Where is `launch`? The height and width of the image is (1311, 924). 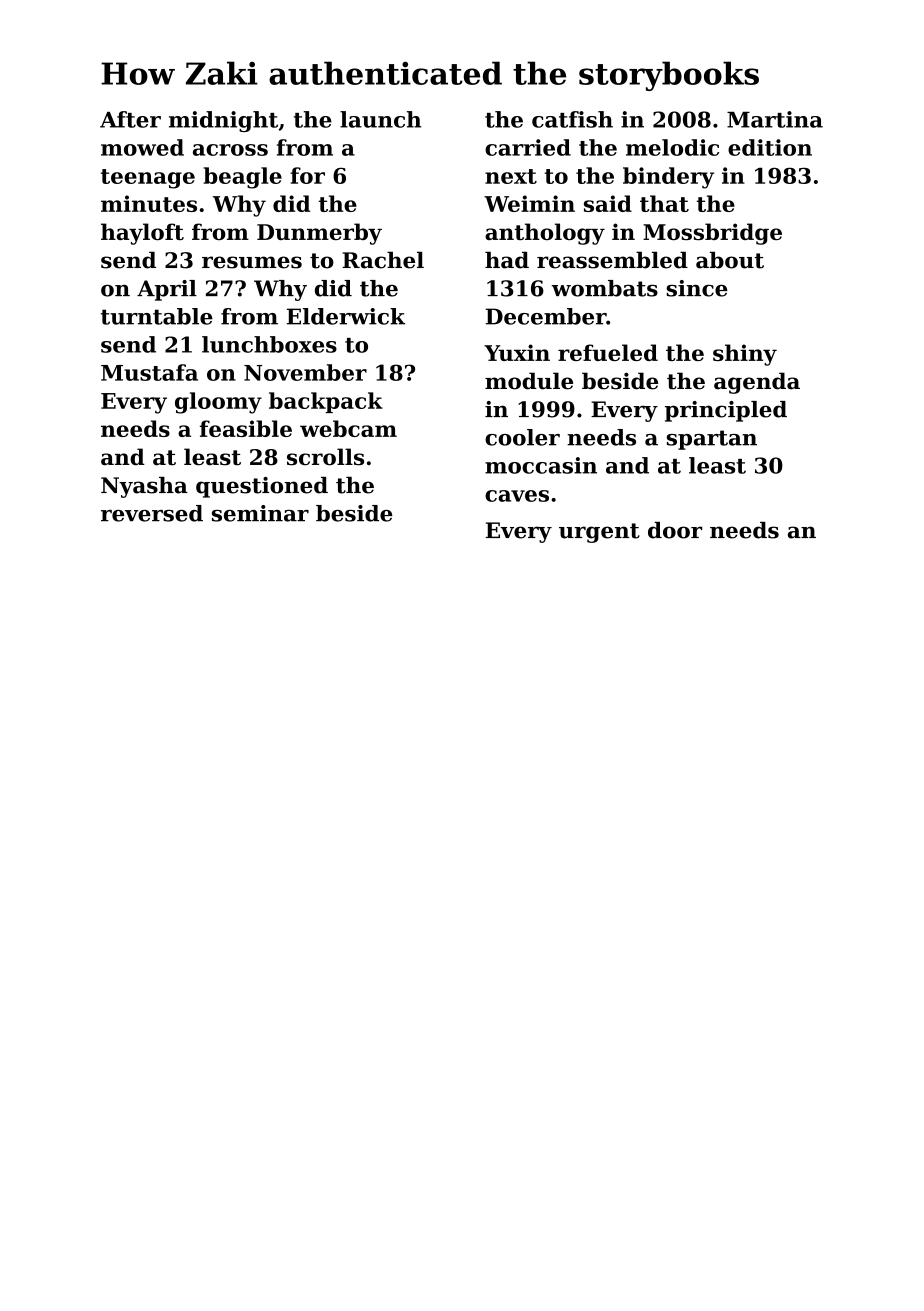
launch is located at coordinates (380, 119).
